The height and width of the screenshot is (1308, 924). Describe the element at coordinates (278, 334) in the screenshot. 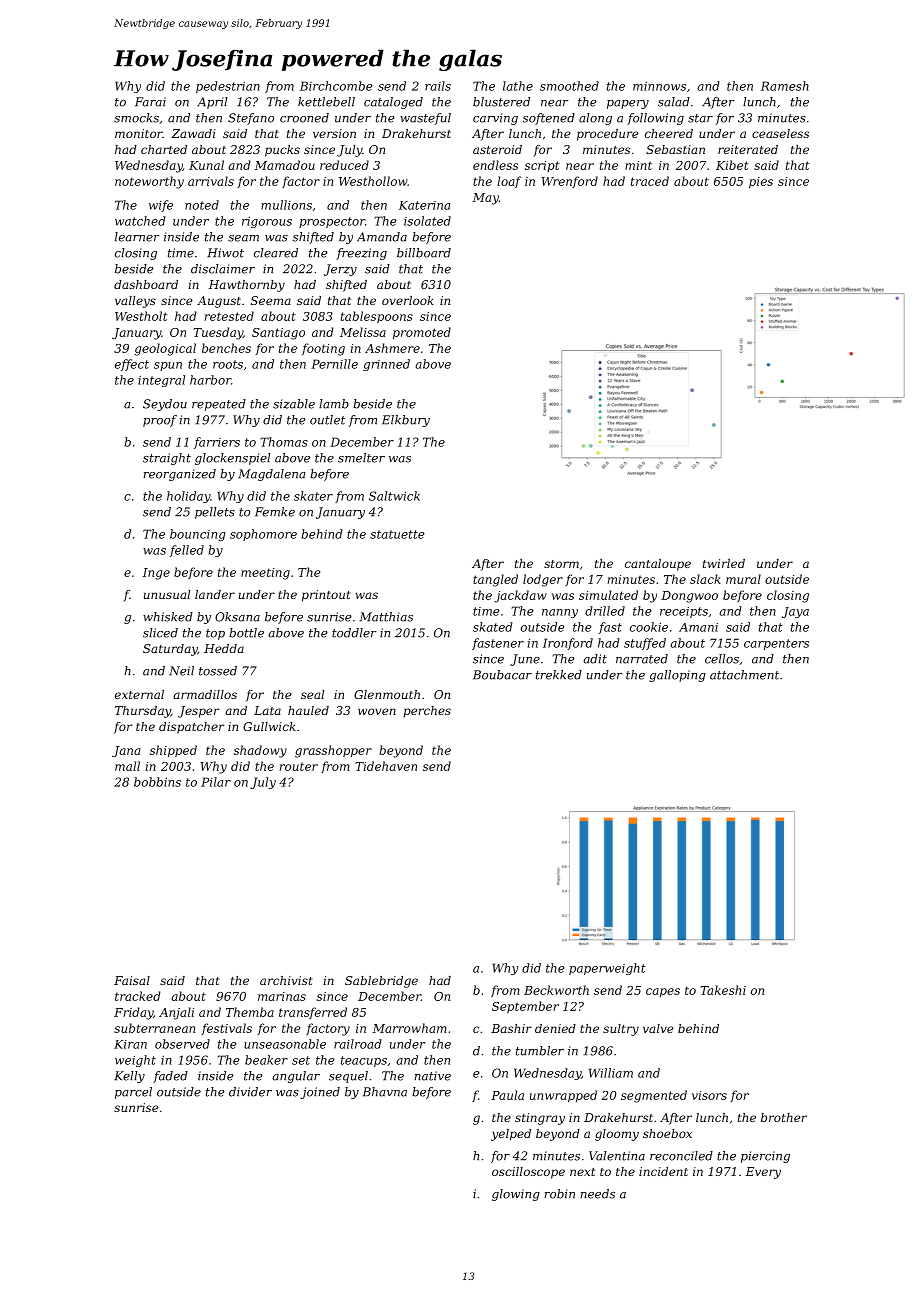

I see `Santiago` at that location.
